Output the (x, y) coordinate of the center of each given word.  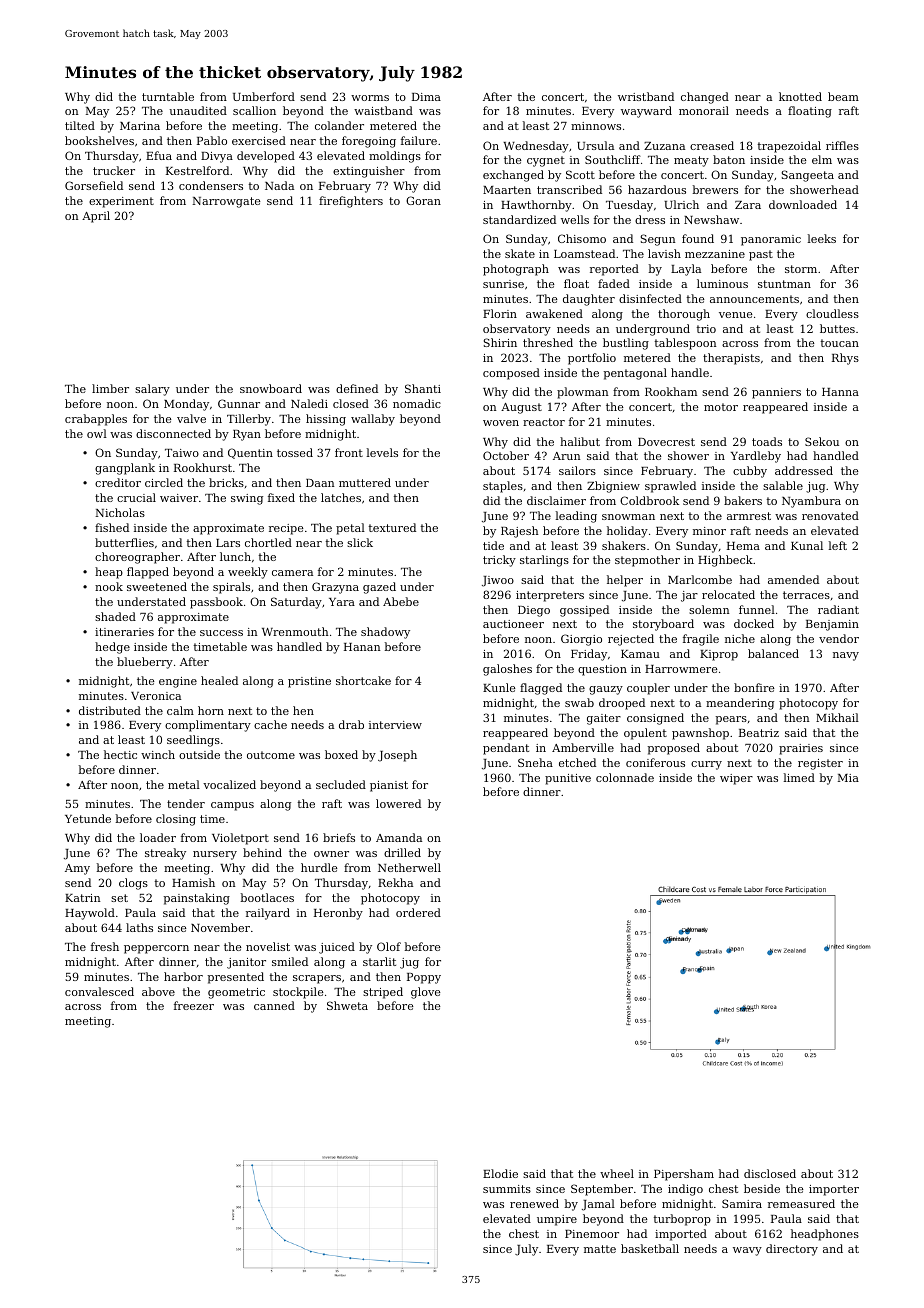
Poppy (424, 978)
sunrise (503, 284)
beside (762, 1188)
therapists (731, 359)
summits (507, 1189)
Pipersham (684, 1175)
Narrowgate (226, 202)
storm (801, 269)
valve (191, 418)
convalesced (99, 991)
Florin (500, 313)
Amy (77, 869)
